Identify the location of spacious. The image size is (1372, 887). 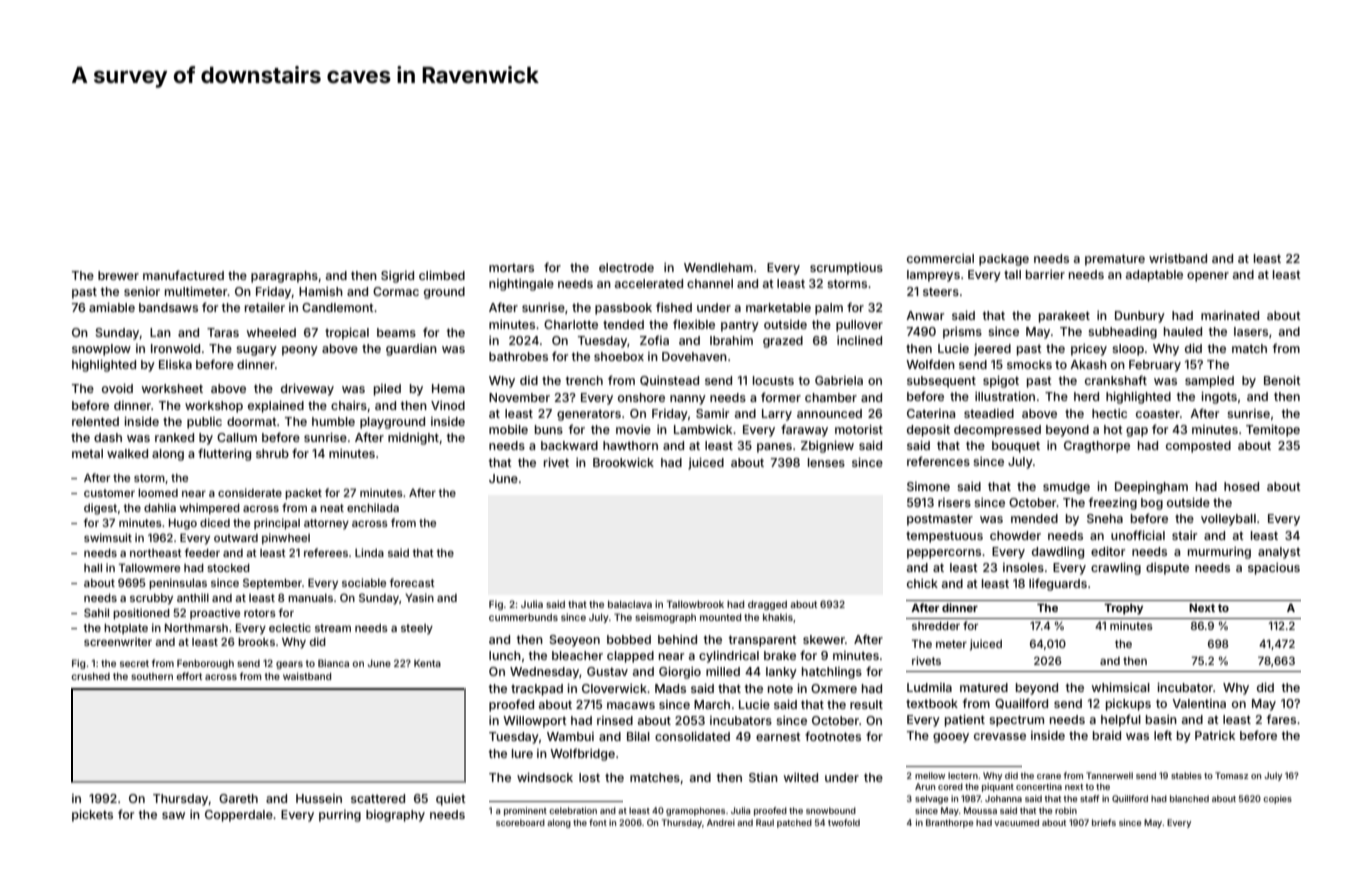
(1274, 569).
